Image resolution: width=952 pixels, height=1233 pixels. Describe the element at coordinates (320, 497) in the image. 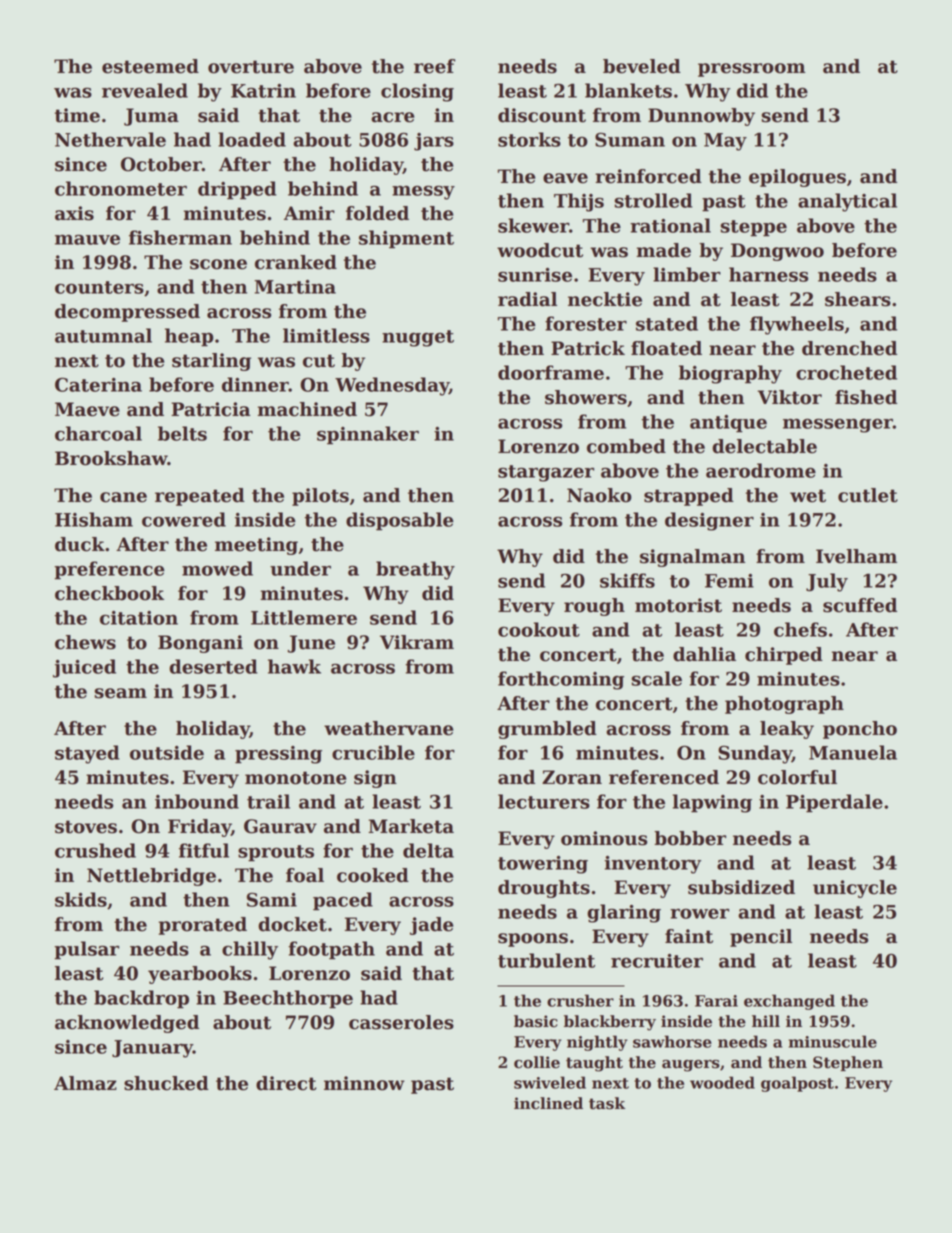

I see `pilots` at that location.
